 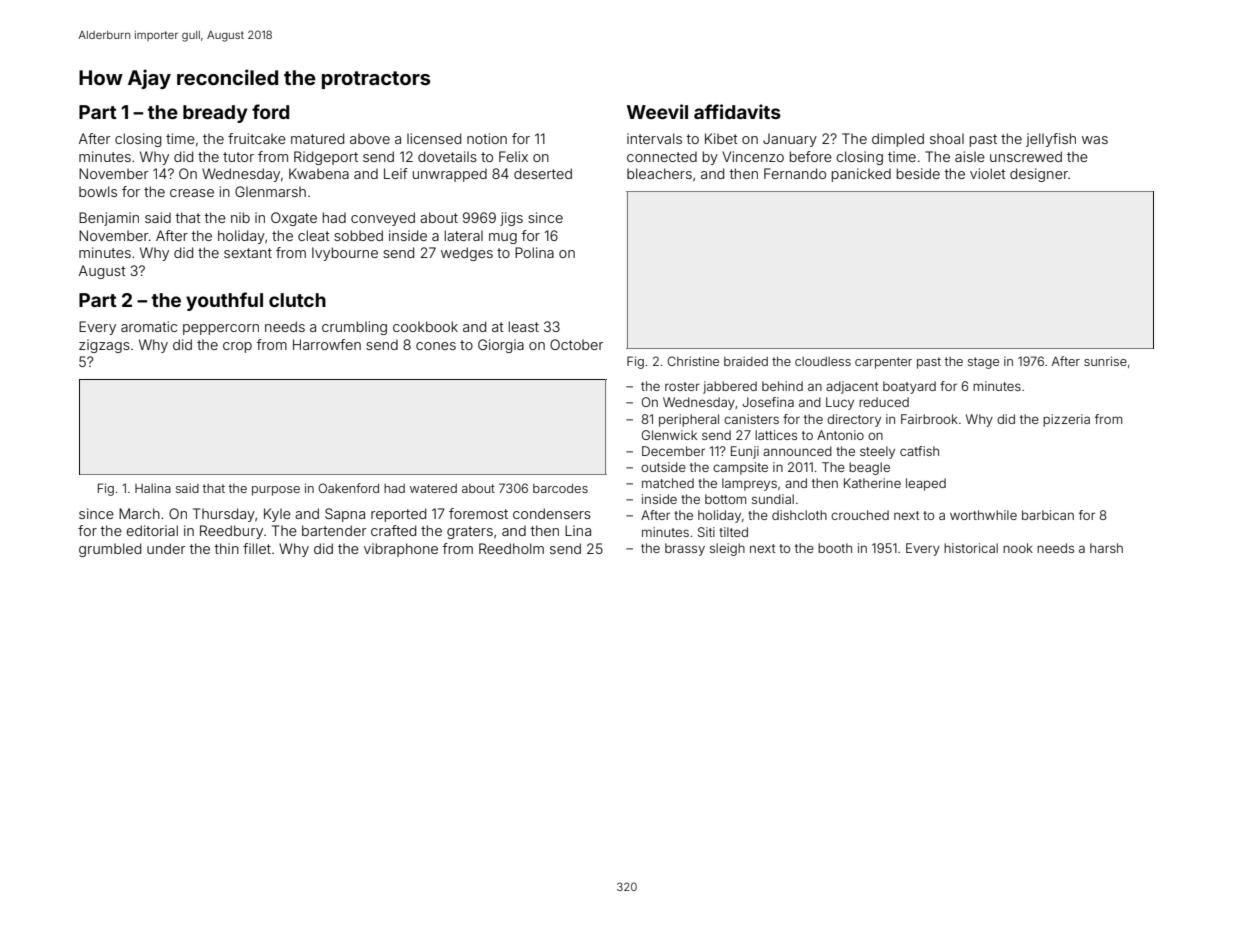 What do you see at coordinates (215, 114) in the screenshot?
I see `bready` at bounding box center [215, 114].
